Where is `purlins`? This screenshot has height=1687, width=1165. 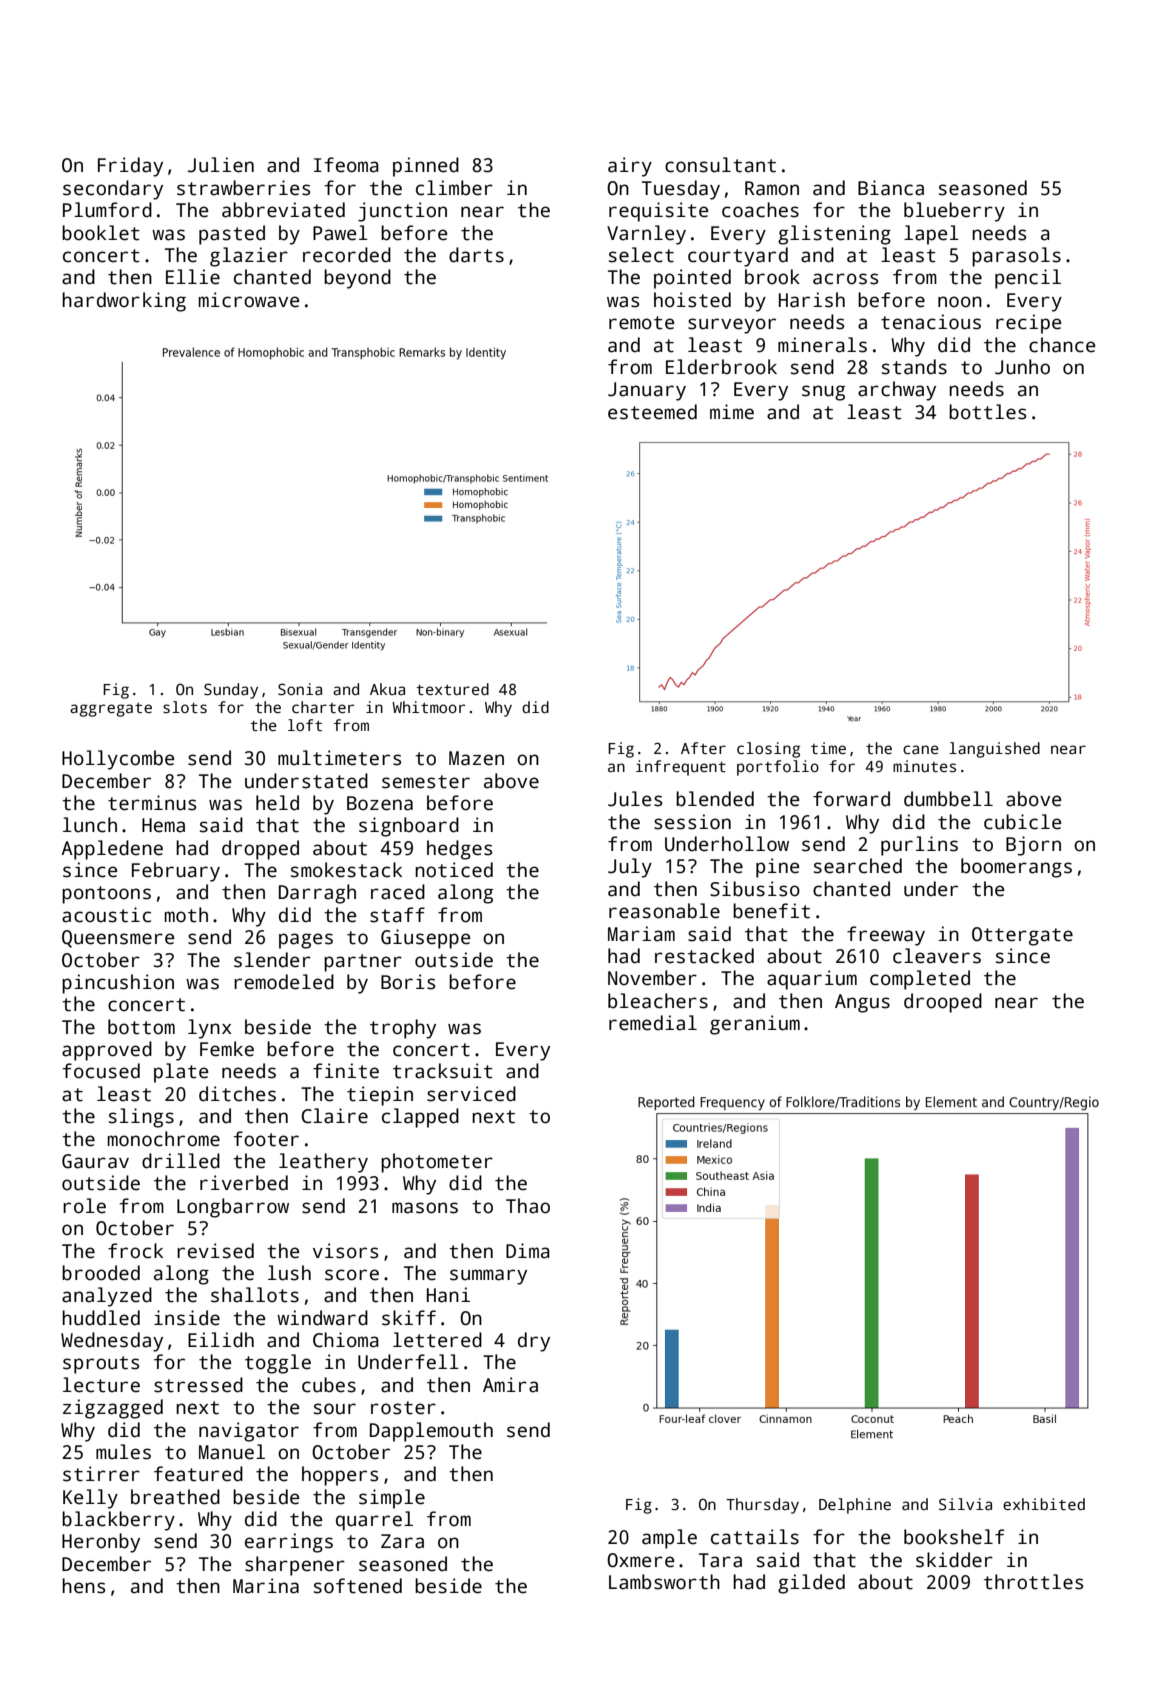 purlins is located at coordinates (919, 846).
